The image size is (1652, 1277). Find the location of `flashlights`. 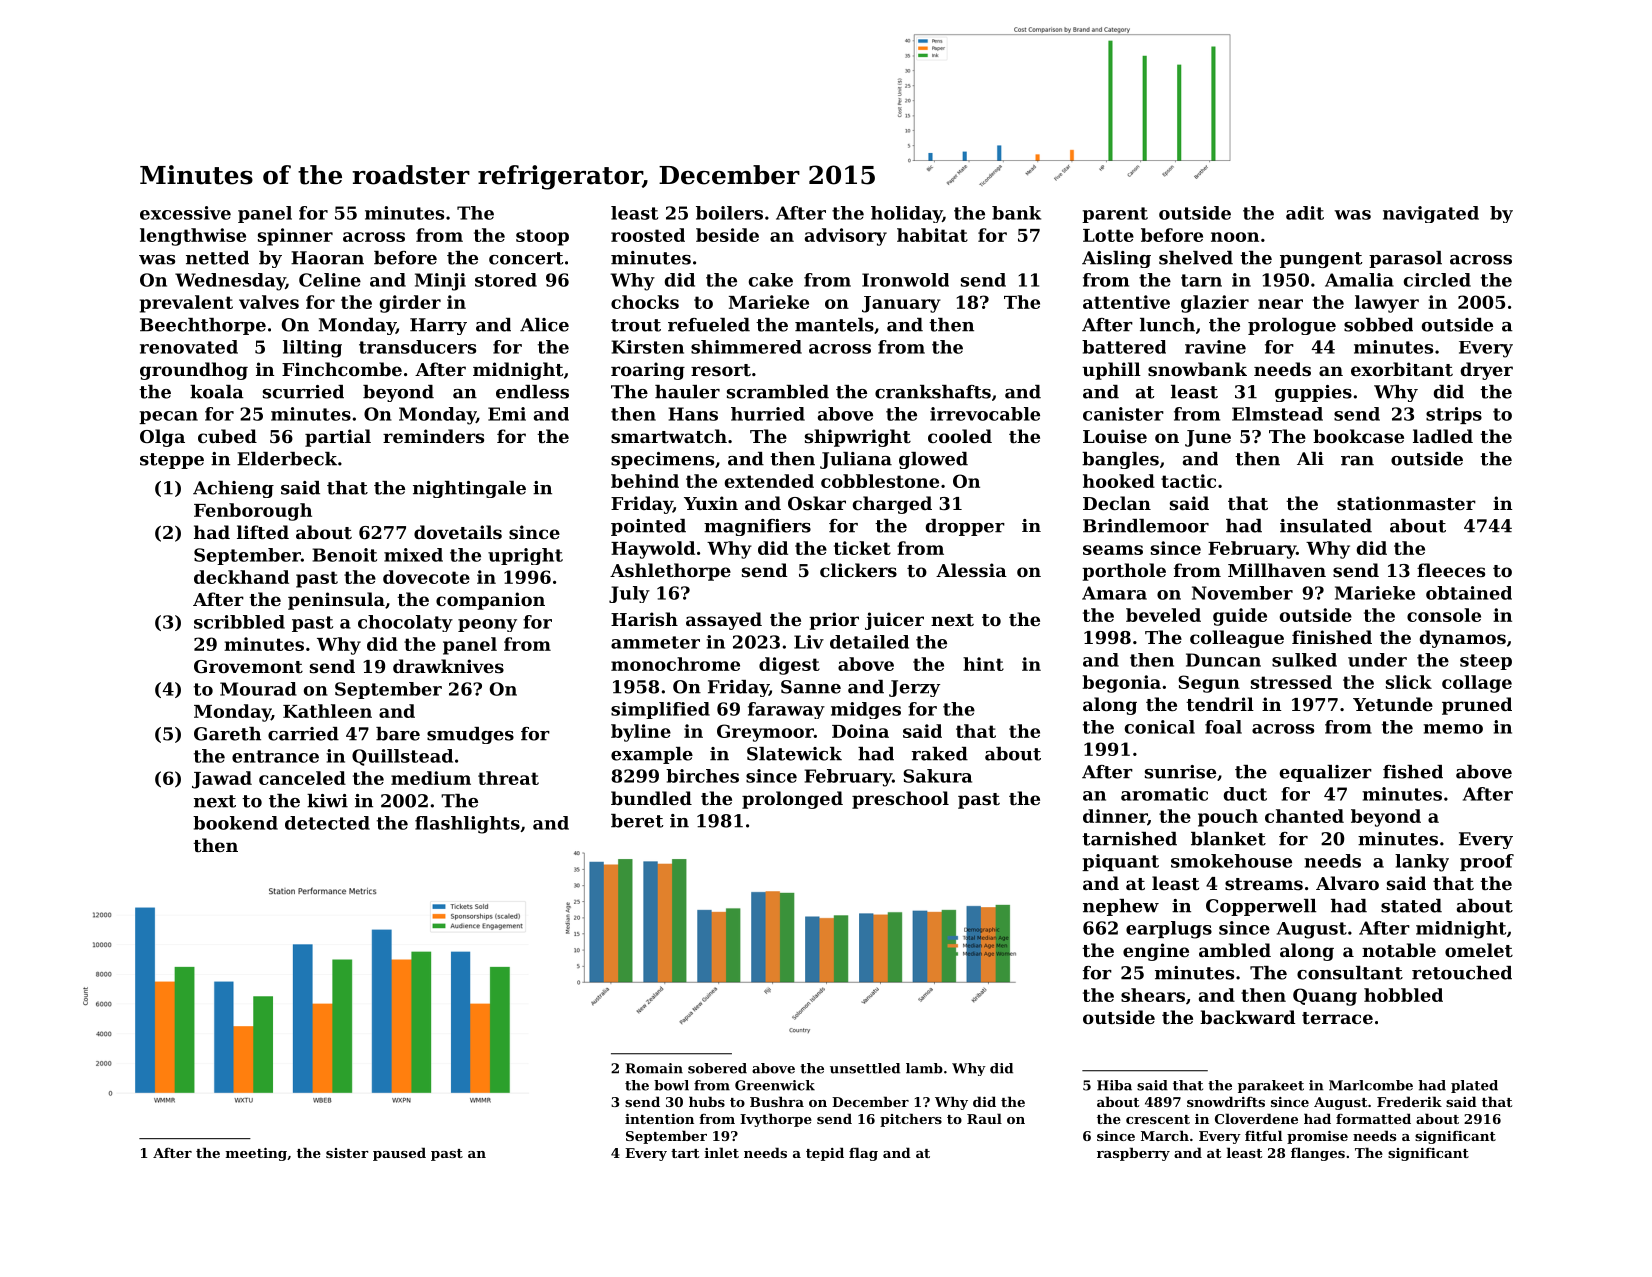

flashlights is located at coordinates (467, 825).
